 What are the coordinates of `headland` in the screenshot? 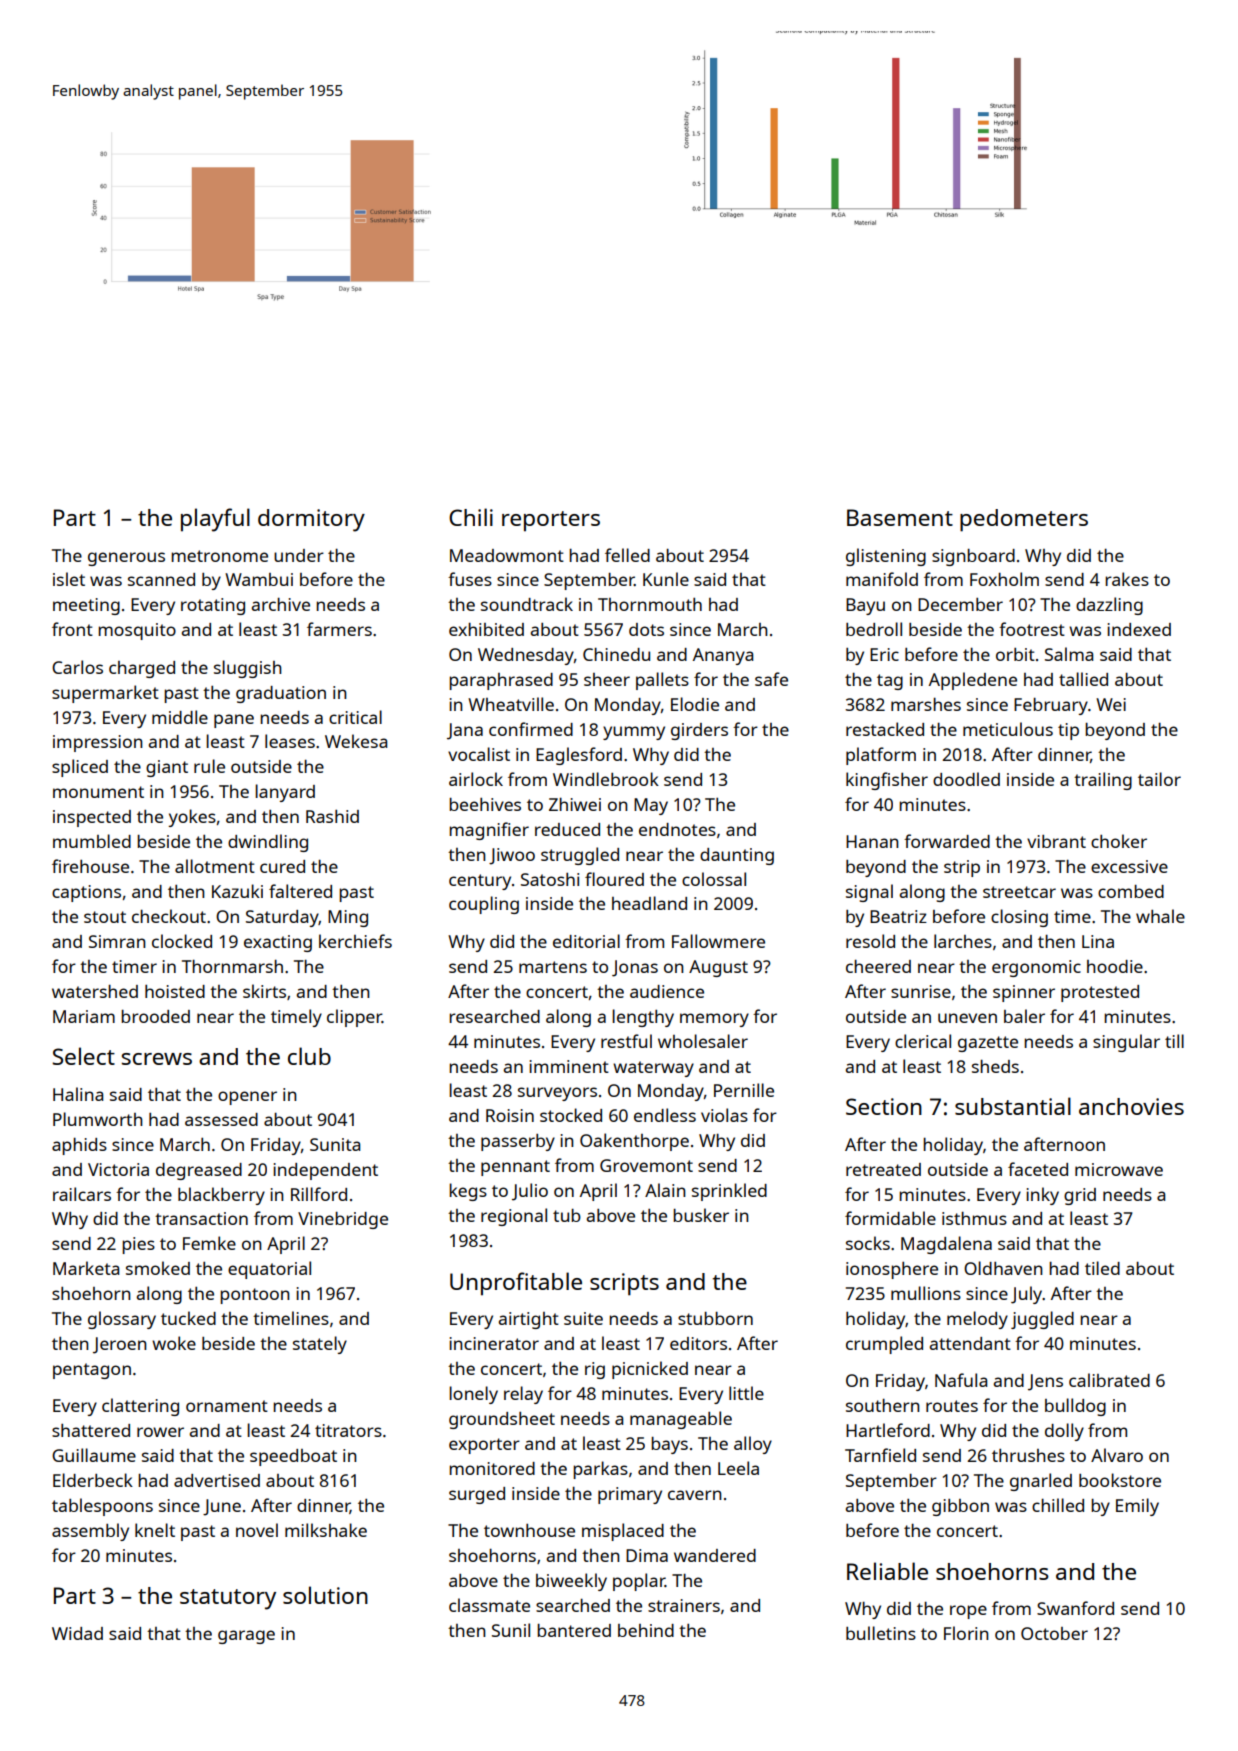 It's located at (649, 903).
